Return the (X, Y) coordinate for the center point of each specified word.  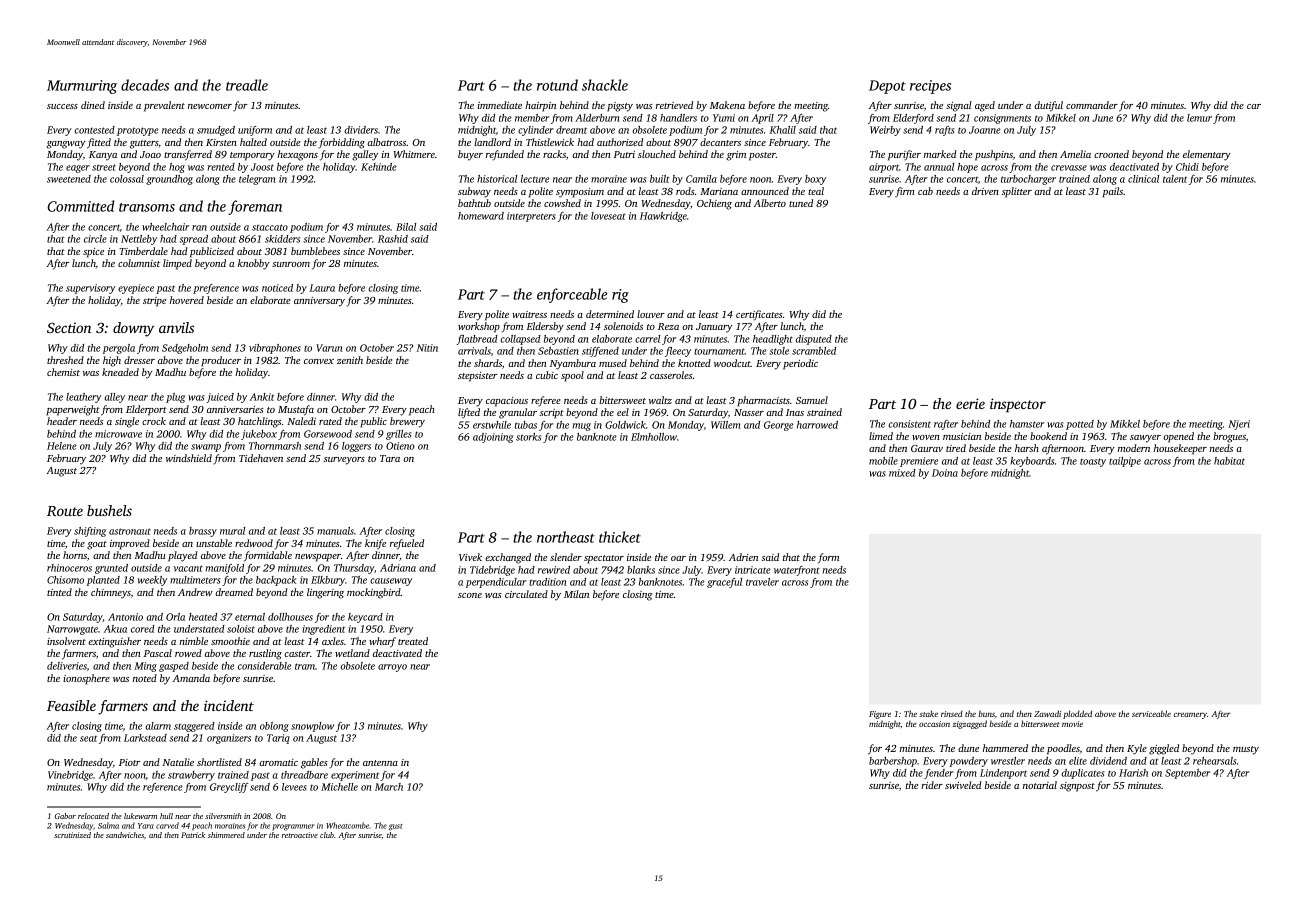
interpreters (531, 217)
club (327, 835)
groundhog (169, 180)
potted (1080, 425)
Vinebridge (70, 776)
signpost (1077, 787)
